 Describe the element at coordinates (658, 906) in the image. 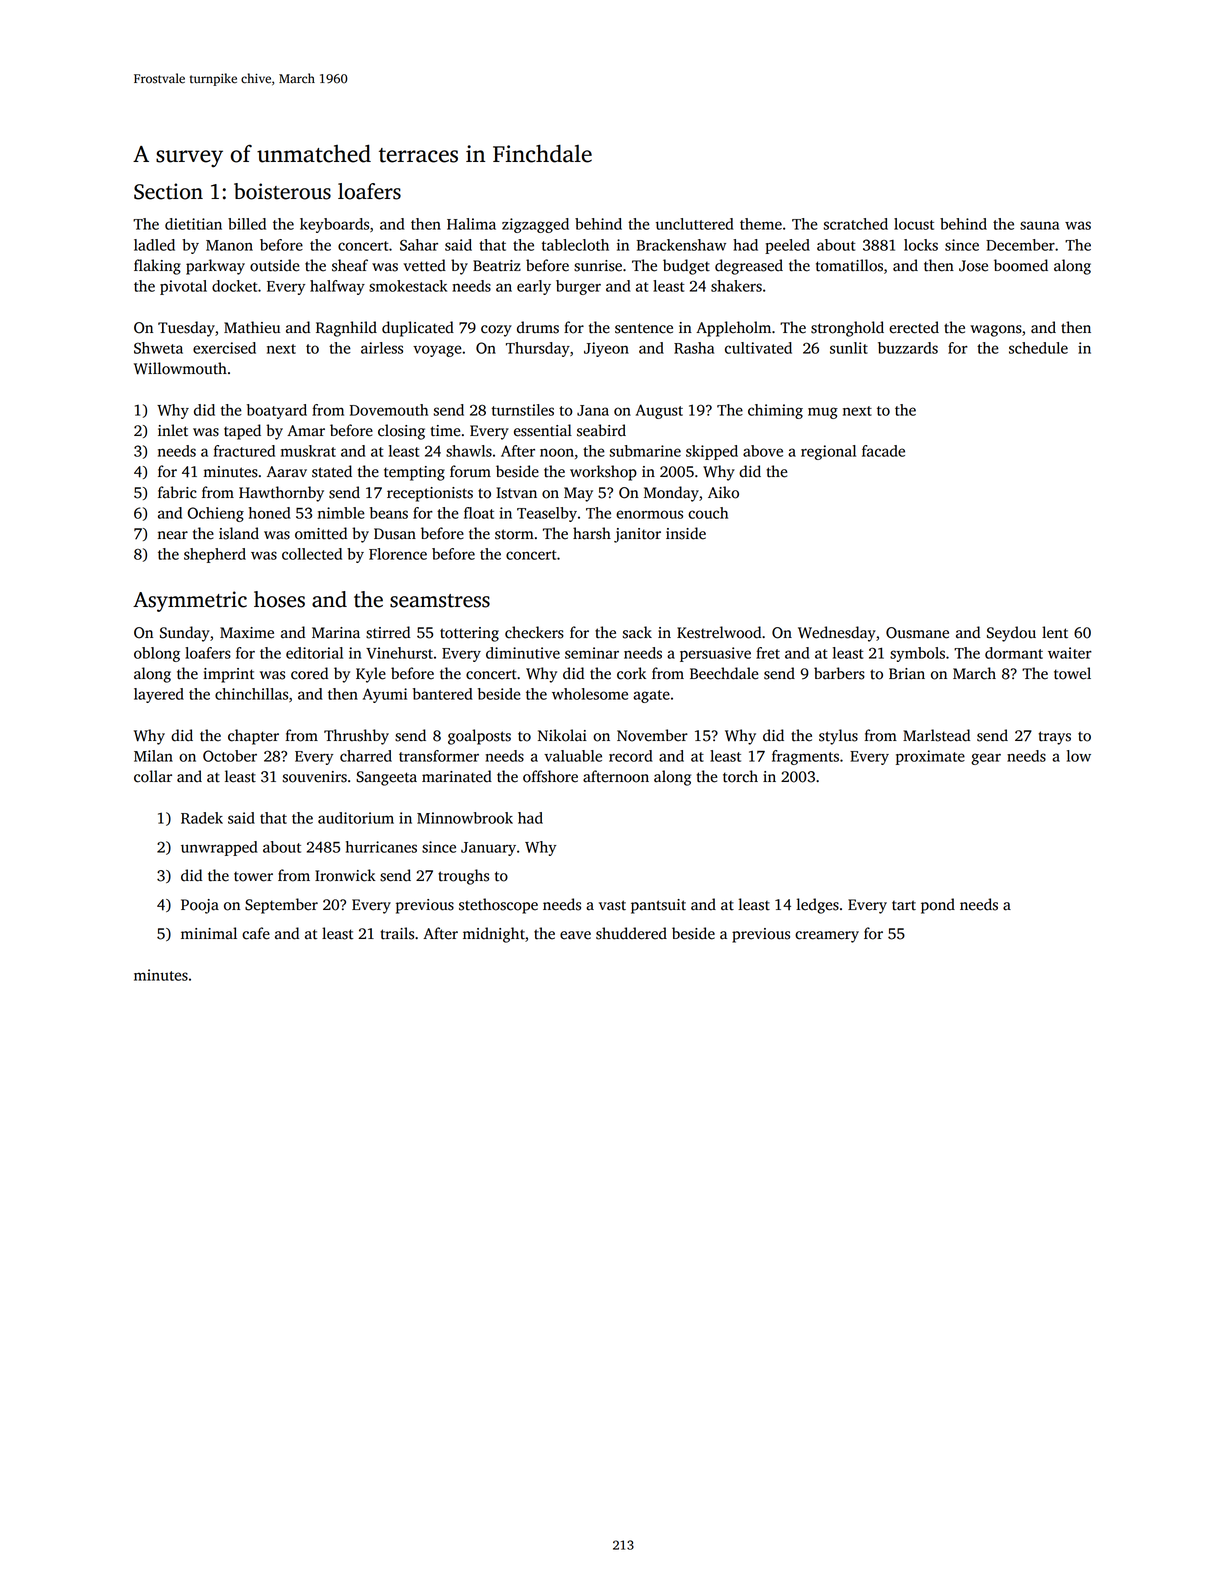

I see `pantsuit` at that location.
